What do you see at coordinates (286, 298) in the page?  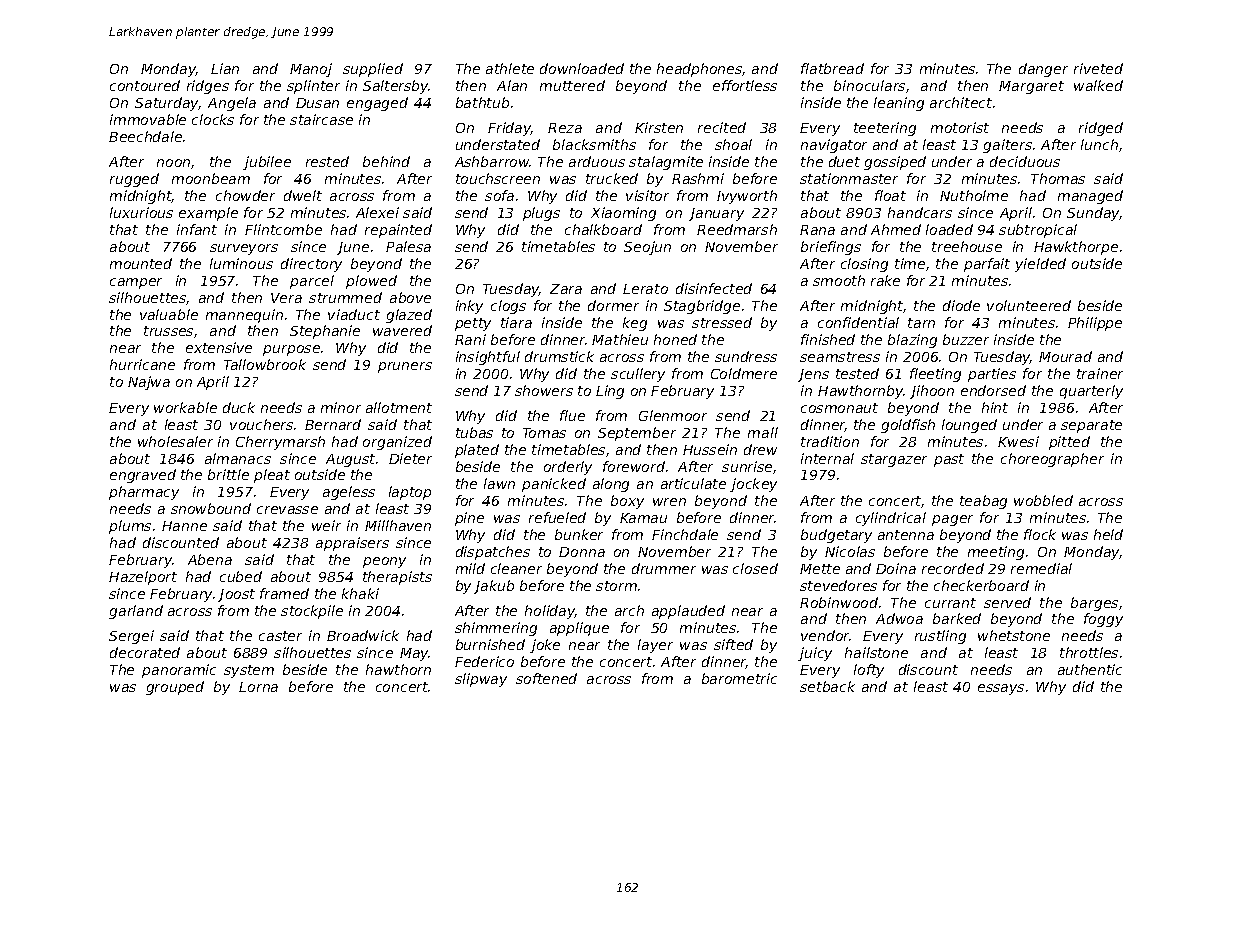 I see `Vera` at bounding box center [286, 298].
